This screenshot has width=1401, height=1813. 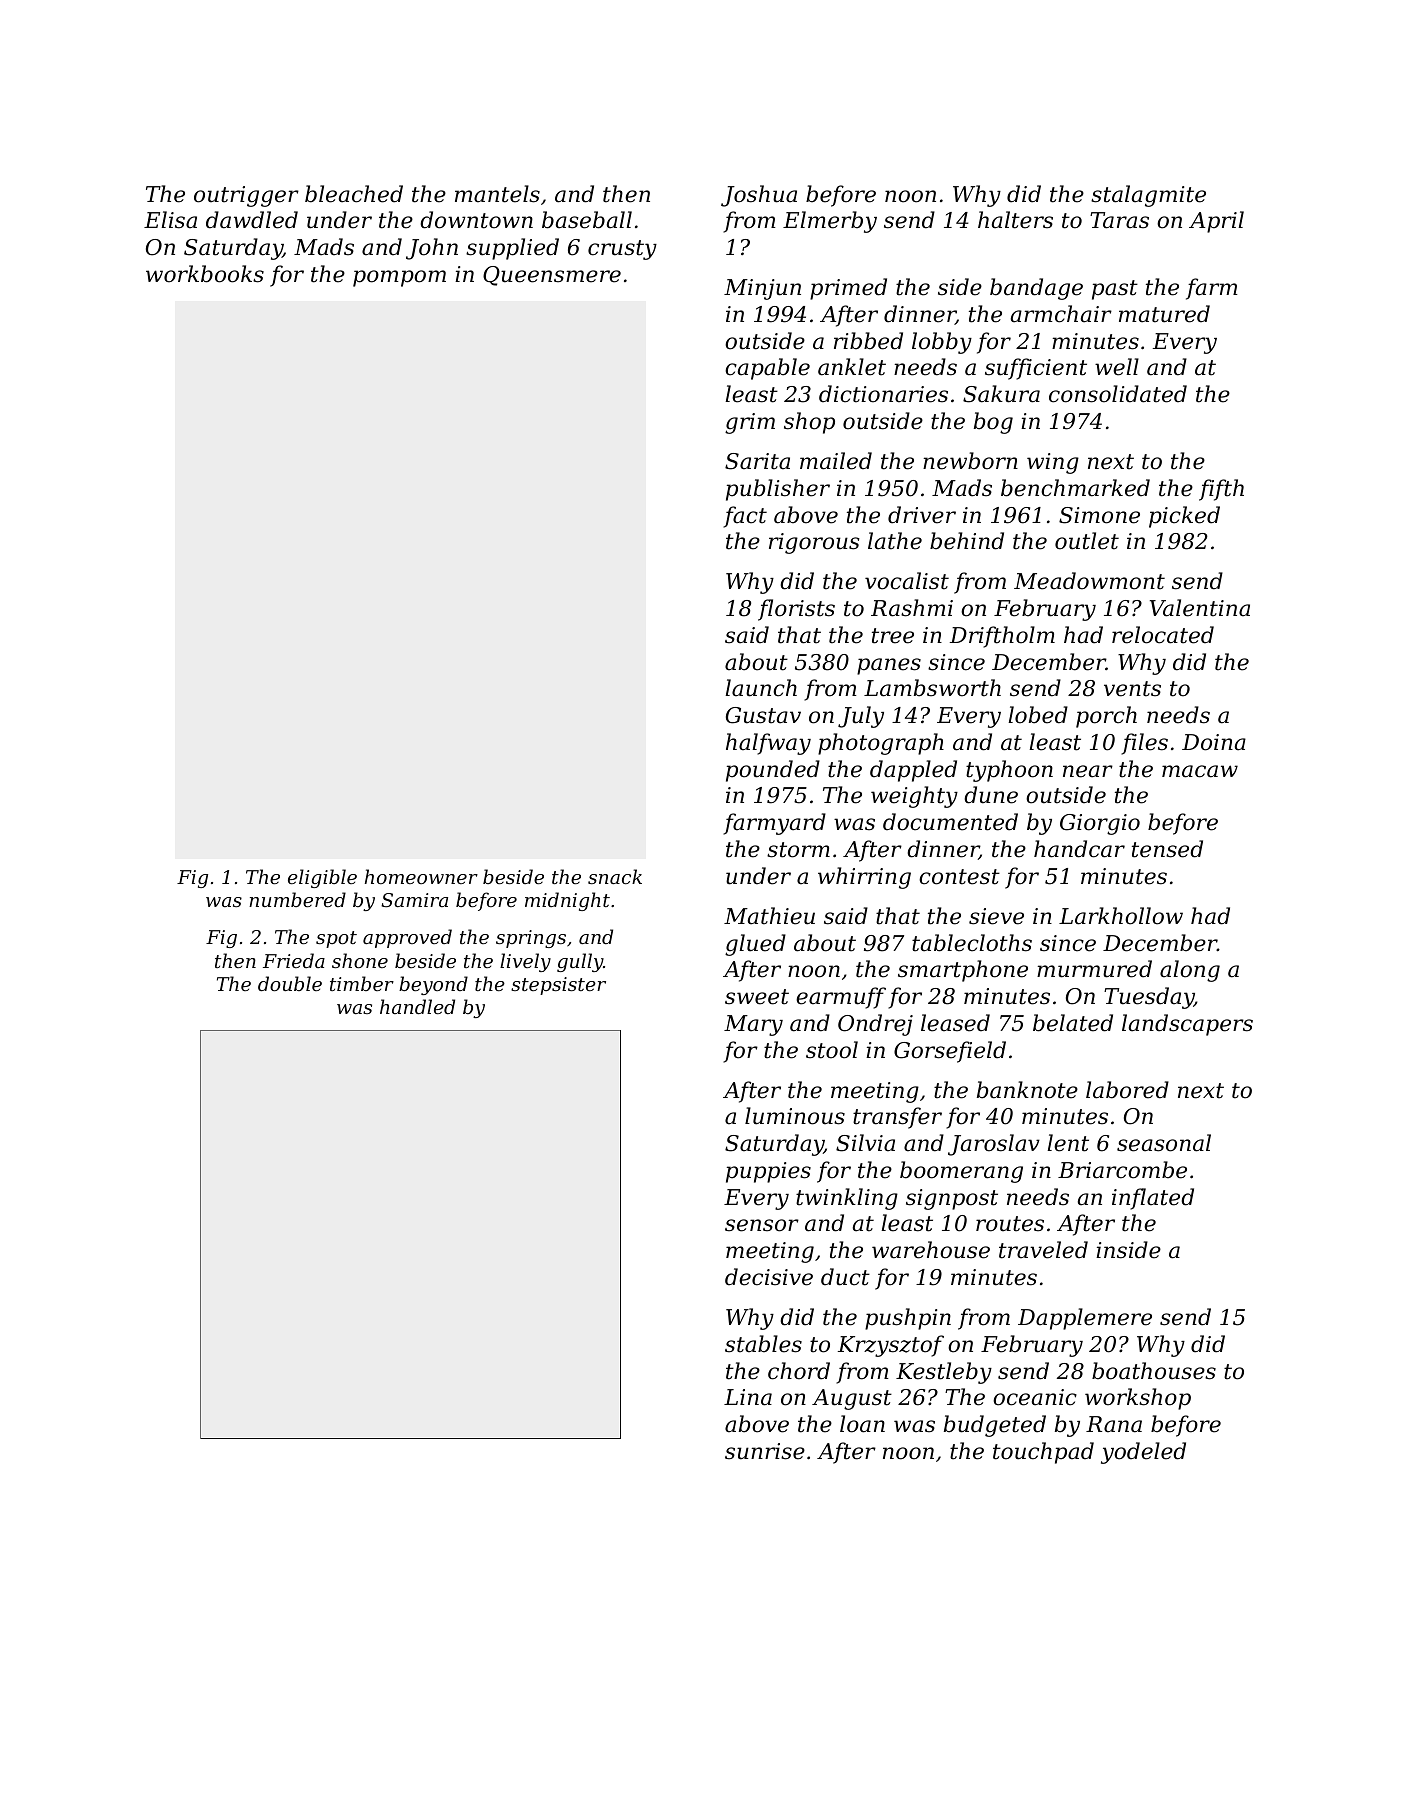 What do you see at coordinates (963, 971) in the screenshot?
I see `smartphone` at bounding box center [963, 971].
